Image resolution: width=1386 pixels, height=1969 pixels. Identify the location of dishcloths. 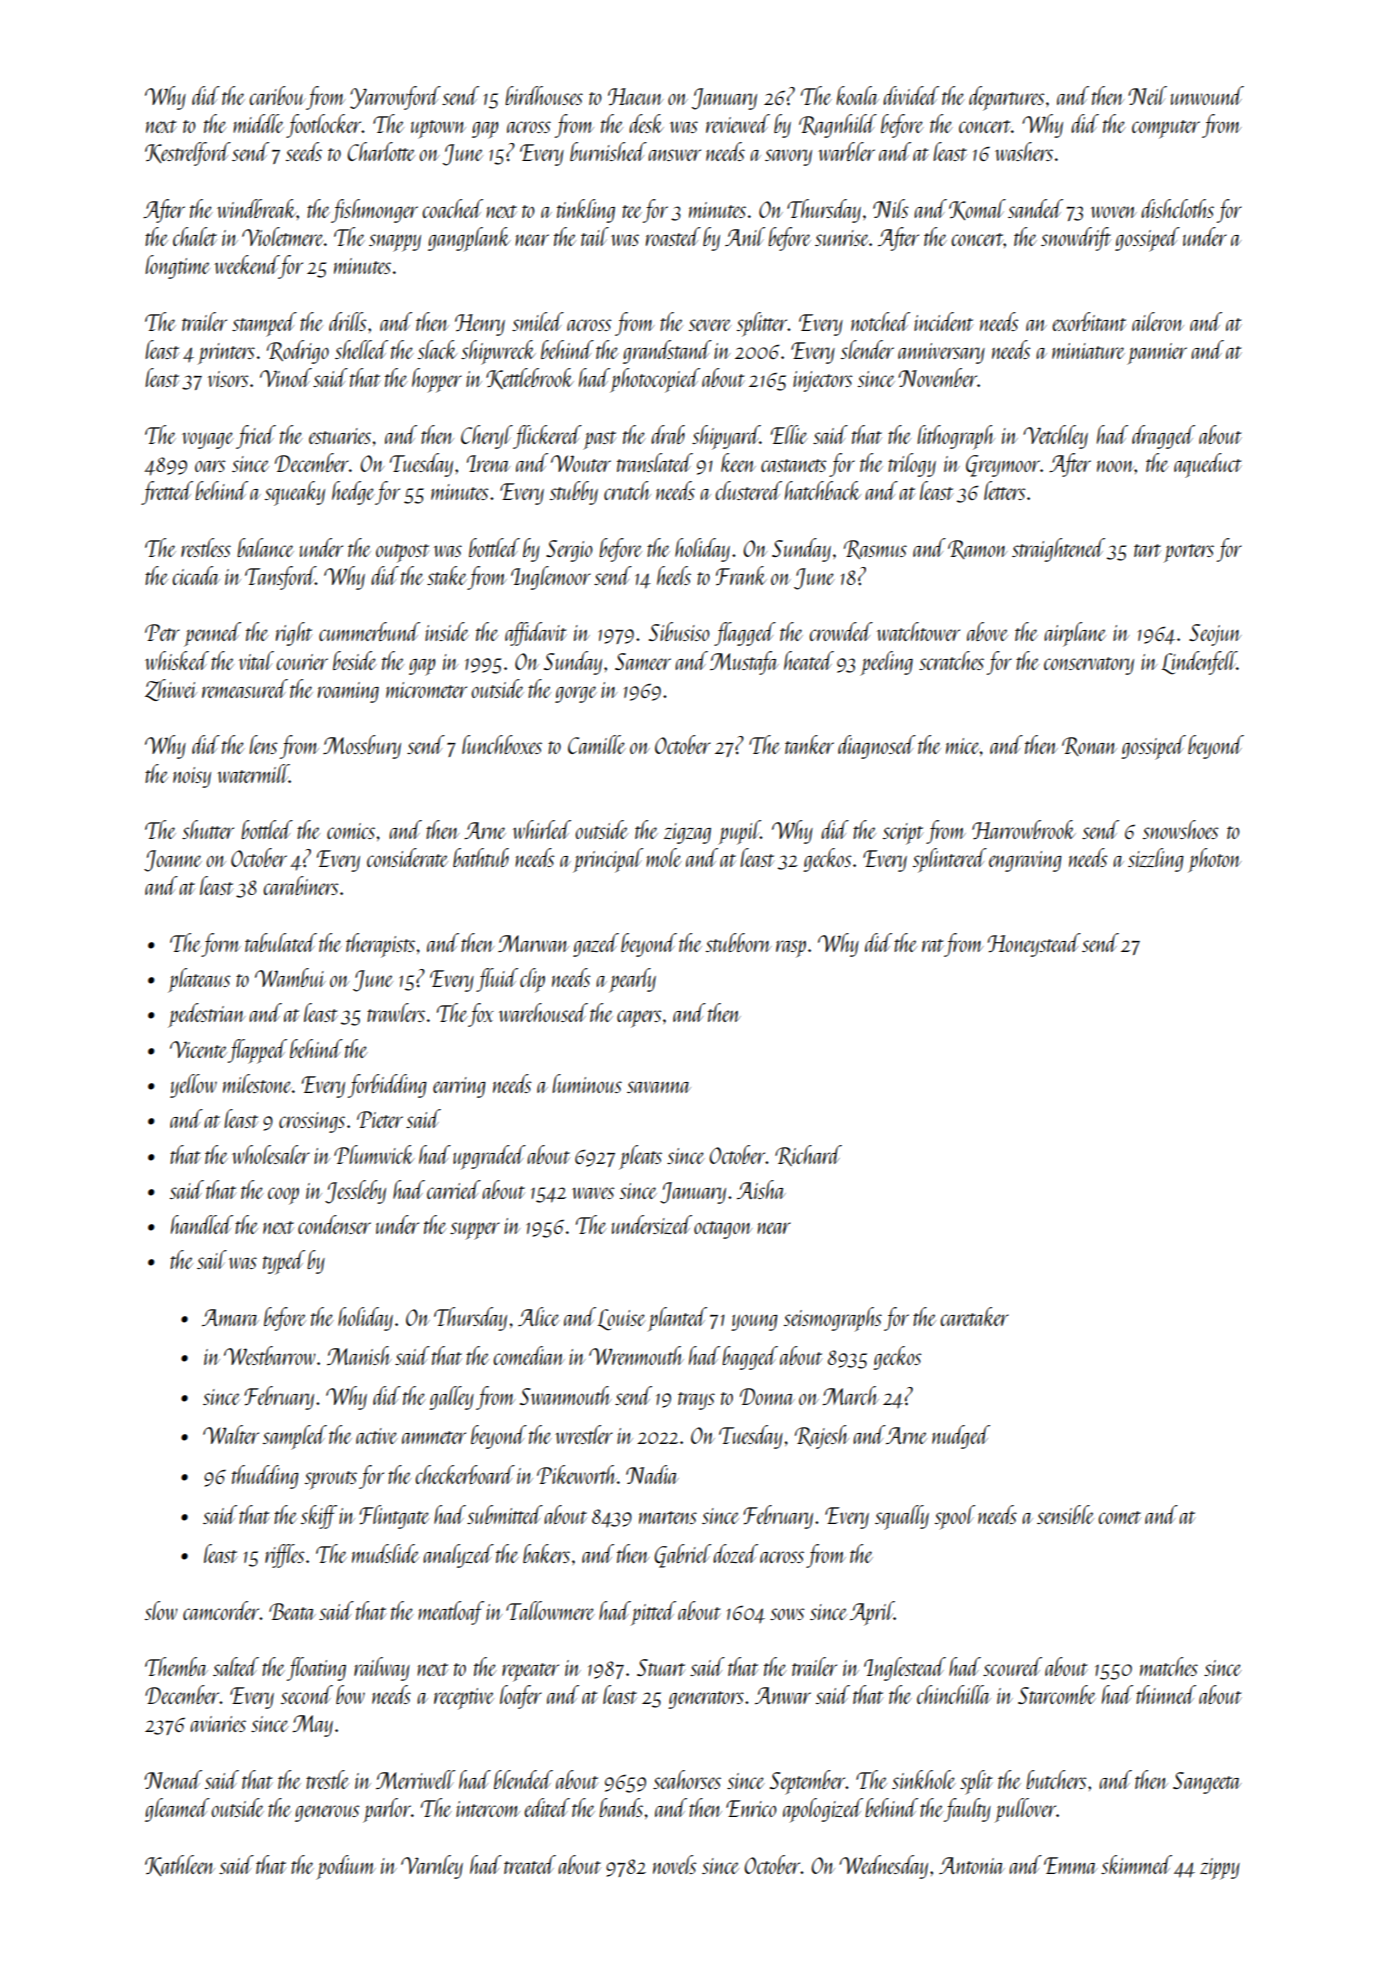
(1177, 208).
